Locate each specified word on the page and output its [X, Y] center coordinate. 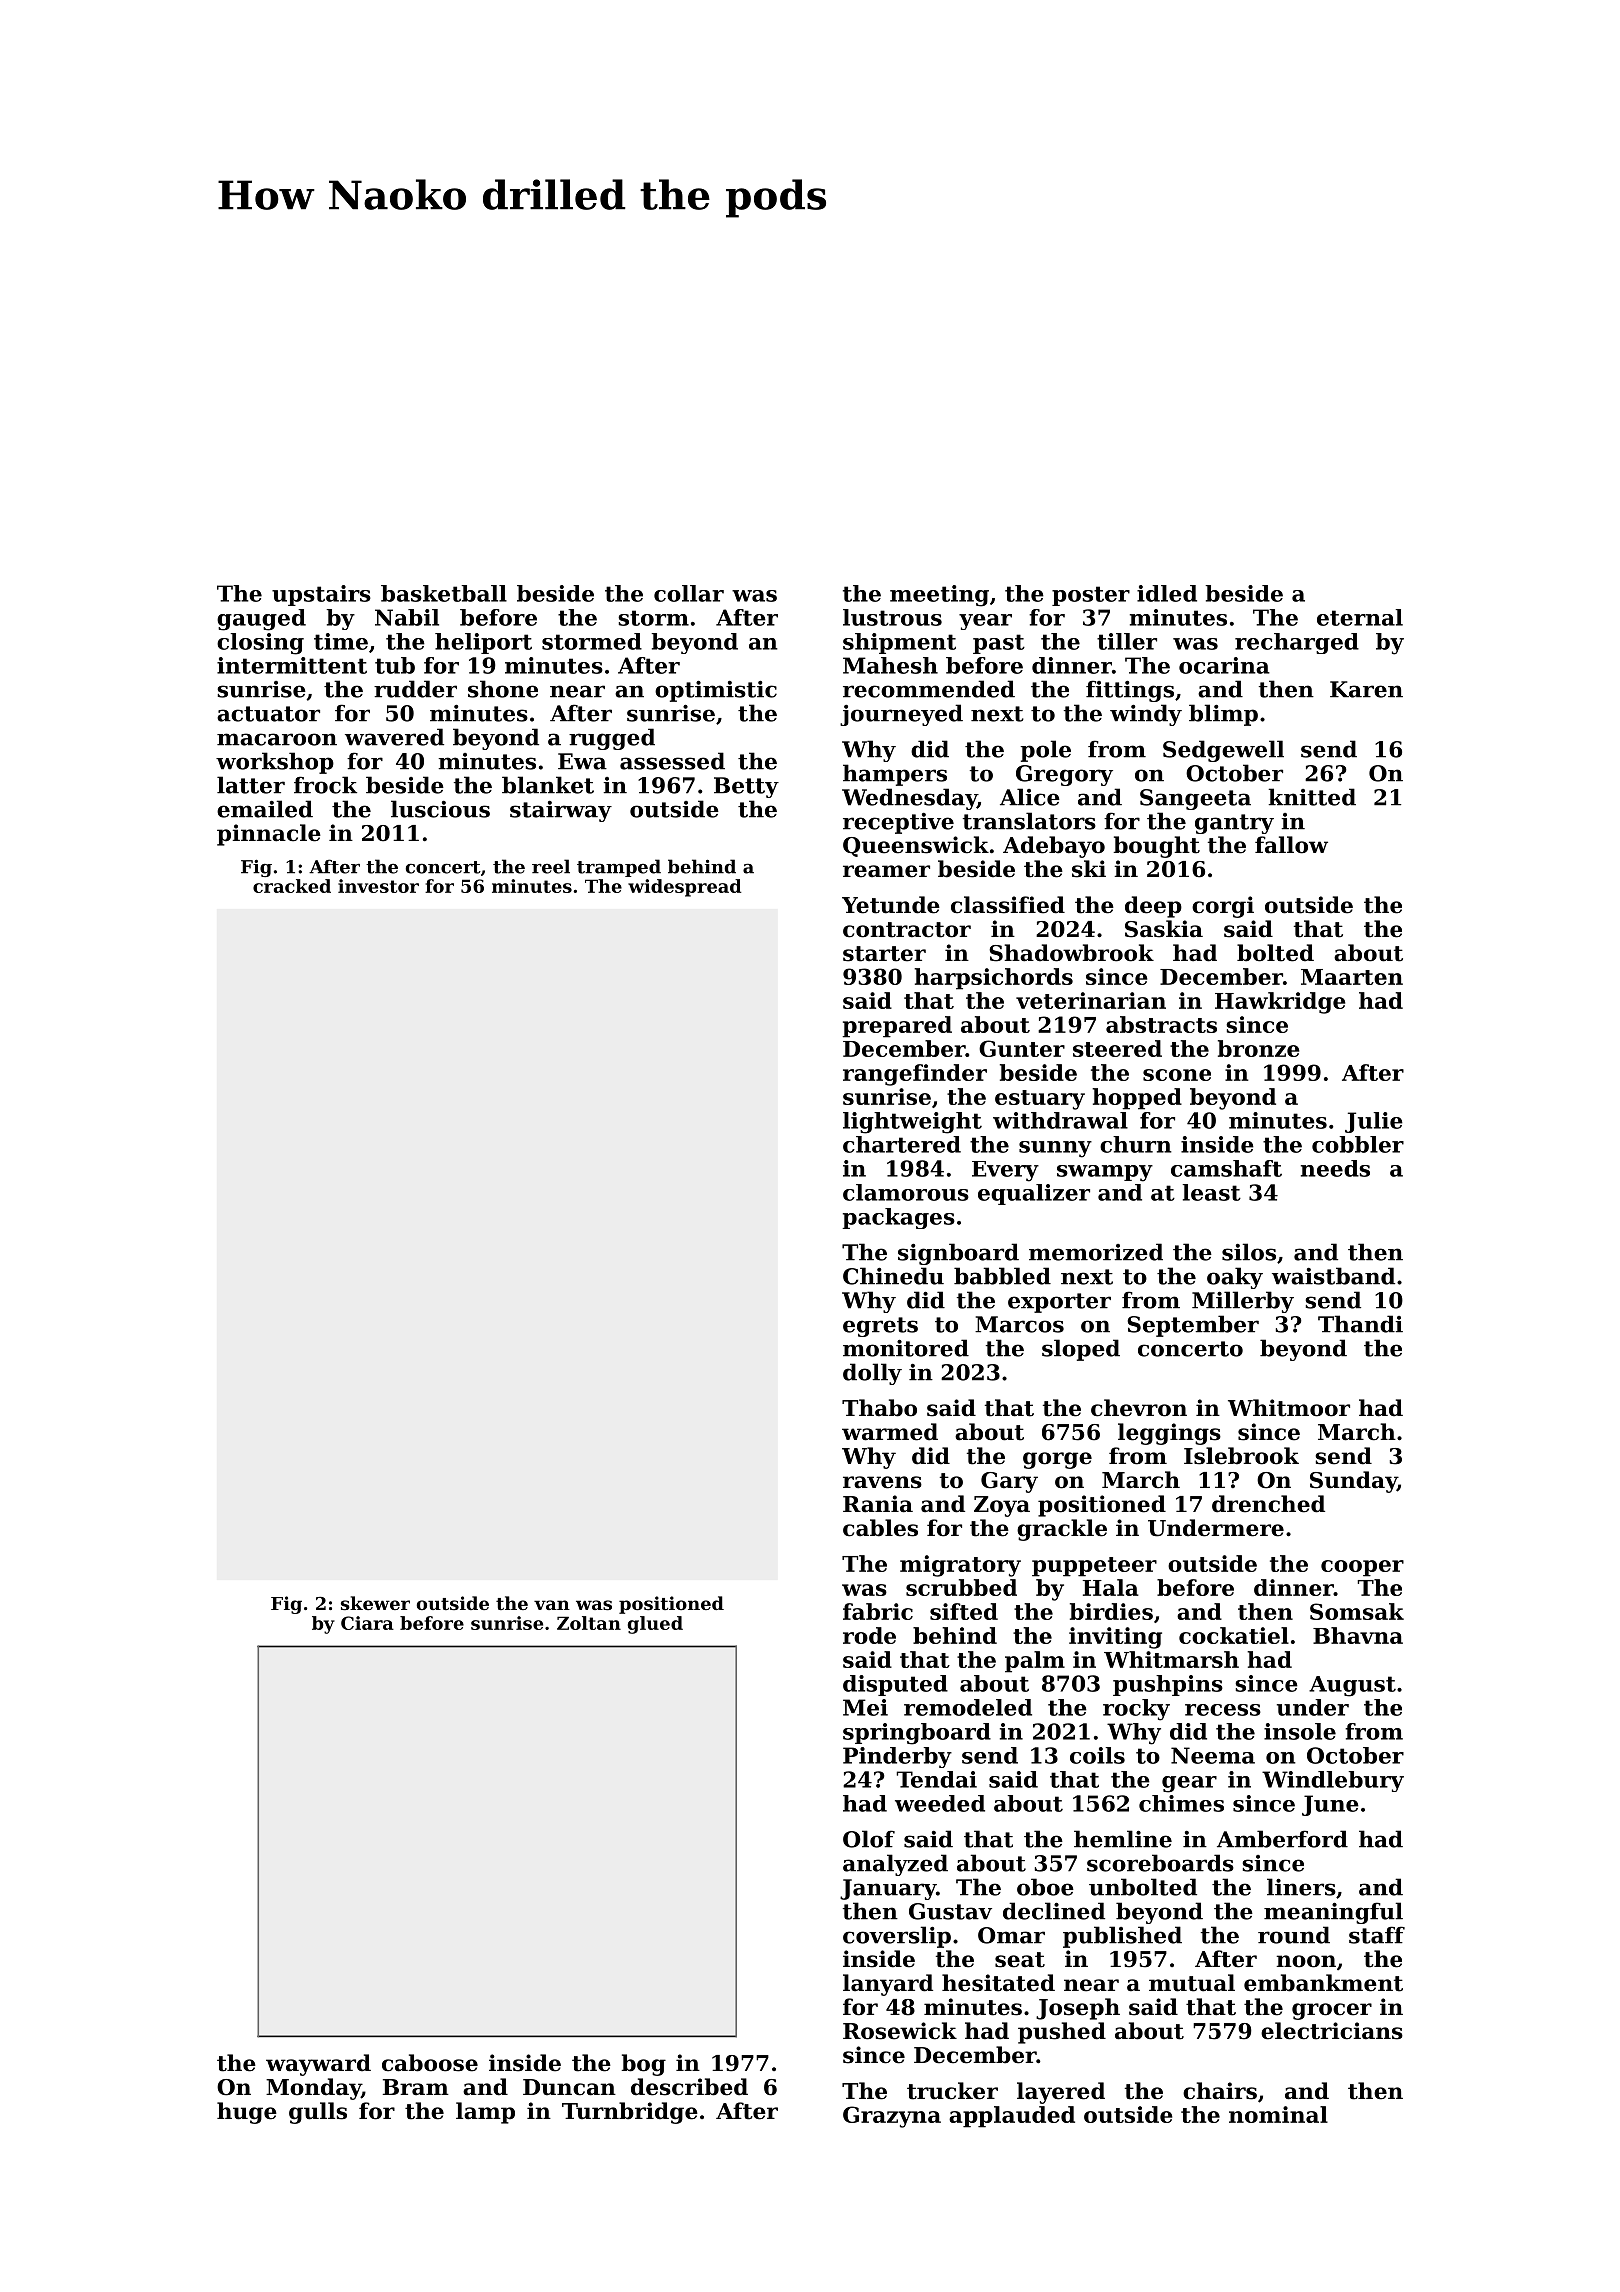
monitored [906, 1348]
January [888, 1889]
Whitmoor [1289, 1408]
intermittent [292, 665]
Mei [865, 1707]
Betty [746, 787]
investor [378, 886]
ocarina [1224, 665]
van [552, 1605]
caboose [430, 2063]
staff [1377, 1935]
